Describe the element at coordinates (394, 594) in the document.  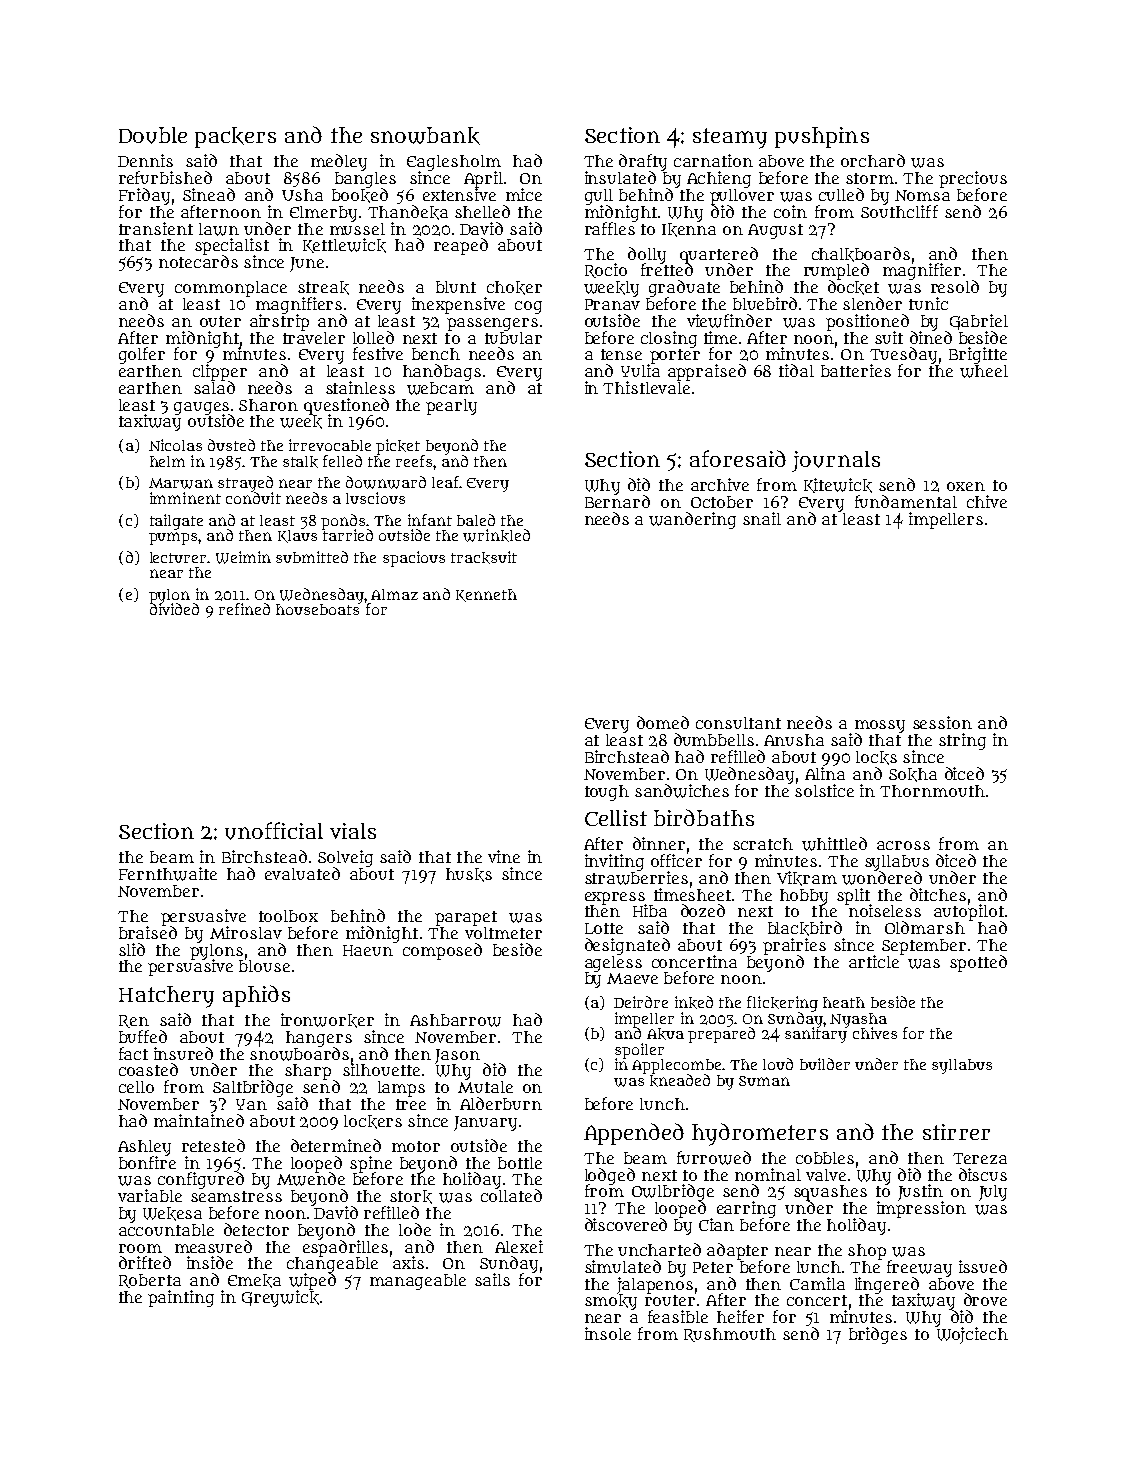
I see `Almaz` at that location.
